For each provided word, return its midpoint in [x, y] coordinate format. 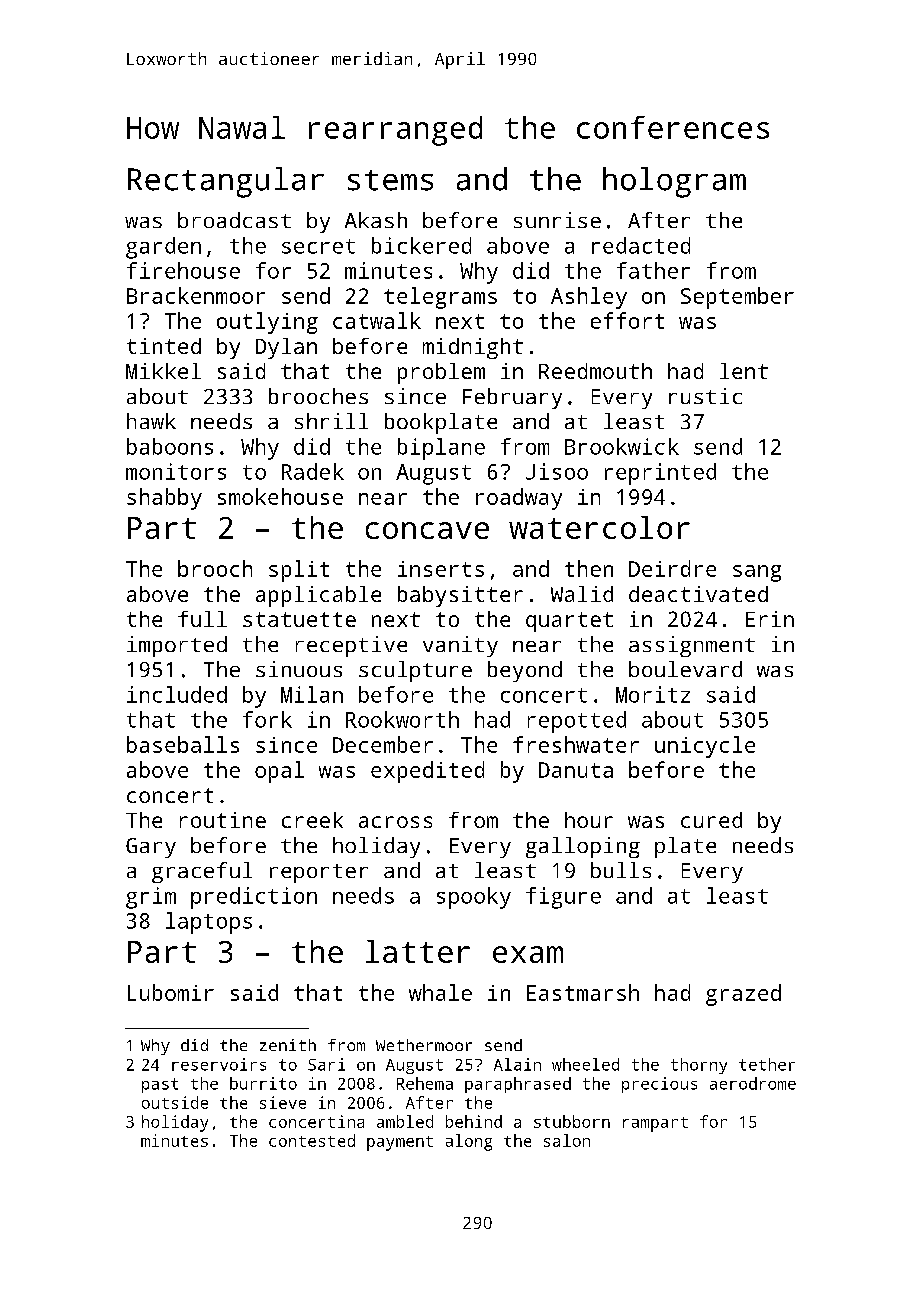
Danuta [576, 770]
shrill [331, 421]
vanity [460, 646]
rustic [705, 396]
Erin [770, 619]
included [177, 694]
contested [312, 1140]
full [202, 619]
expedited [427, 772]
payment [400, 1143]
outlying [267, 323]
